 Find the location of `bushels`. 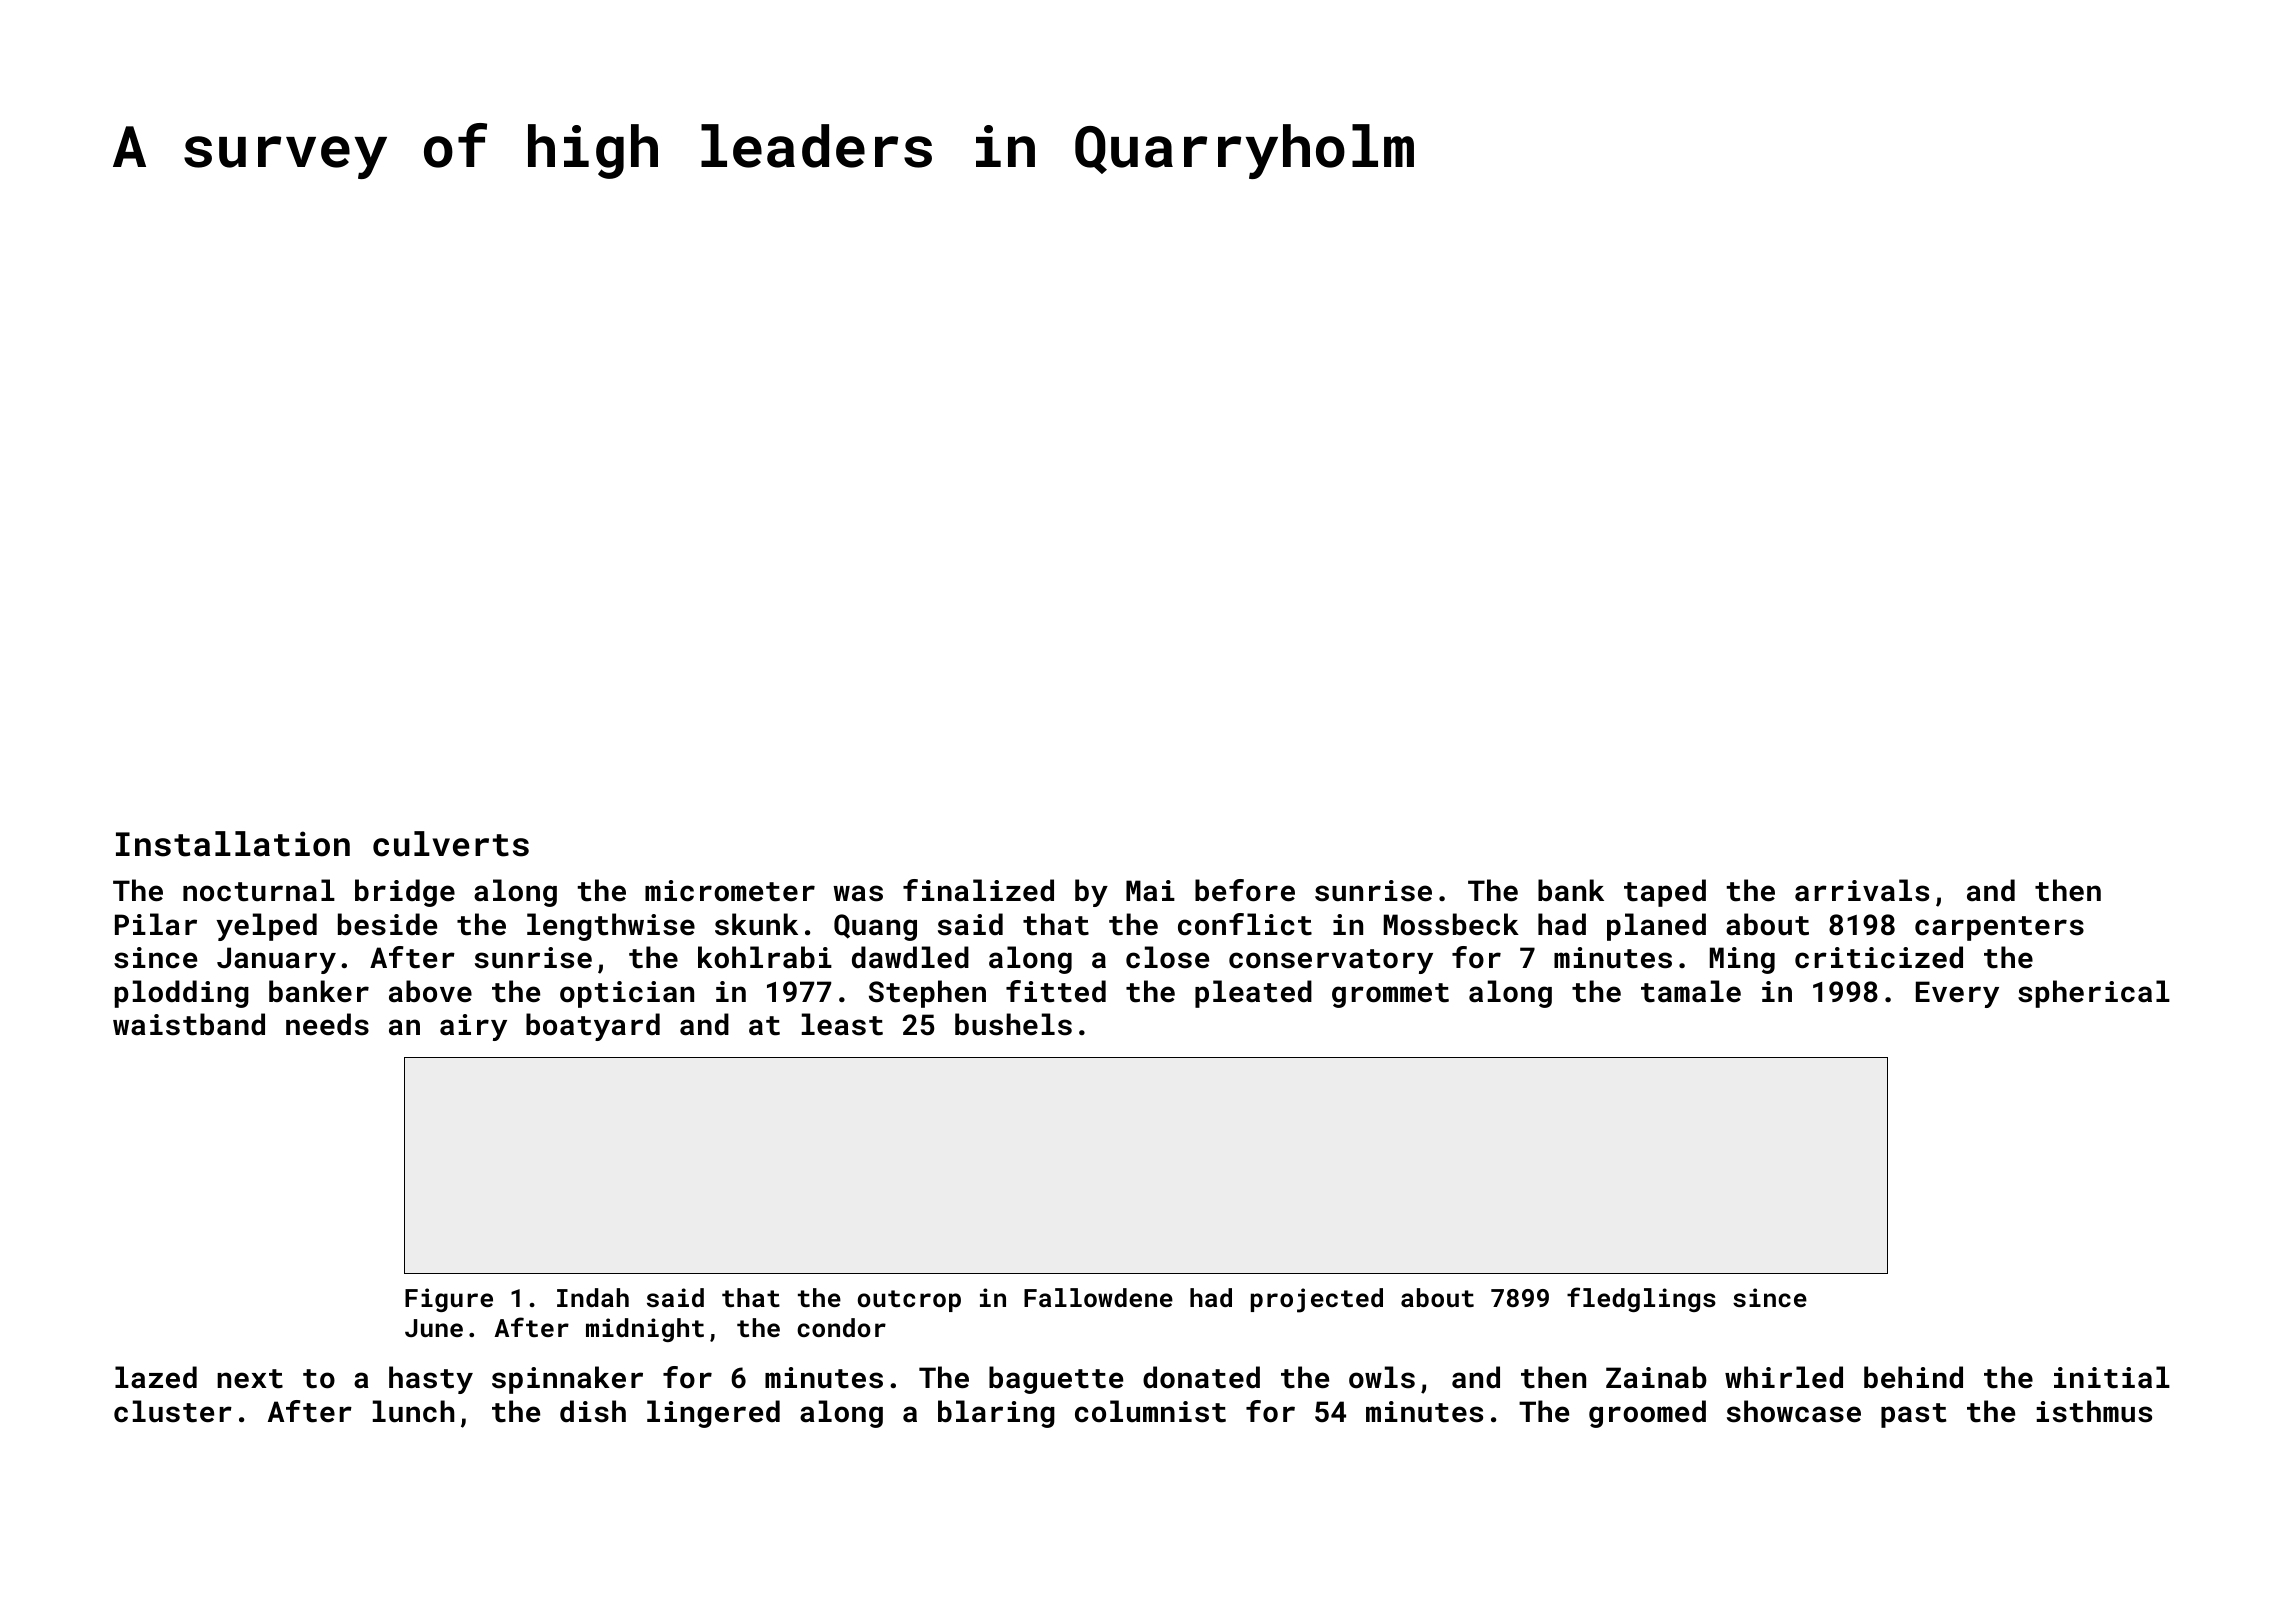

bushels is located at coordinates (1013, 1024).
